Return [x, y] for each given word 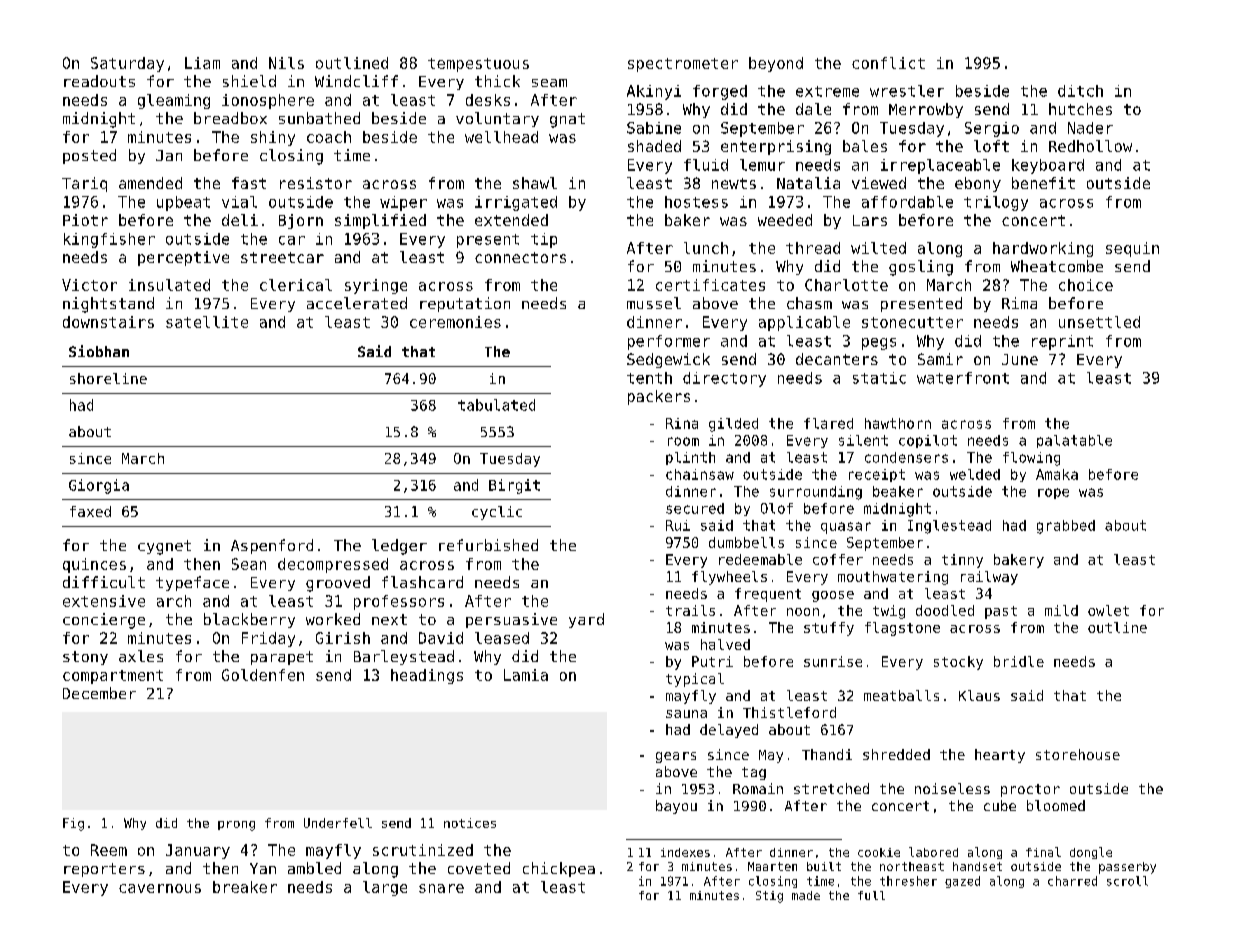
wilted [878, 248]
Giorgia [99, 486]
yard [586, 620]
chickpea [559, 869]
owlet [1108, 610]
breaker [245, 887]
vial [239, 202]
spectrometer [683, 65]
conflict [888, 63]
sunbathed [319, 118]
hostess [696, 202]
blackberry [249, 620]
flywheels [729, 578]
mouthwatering [893, 578]
